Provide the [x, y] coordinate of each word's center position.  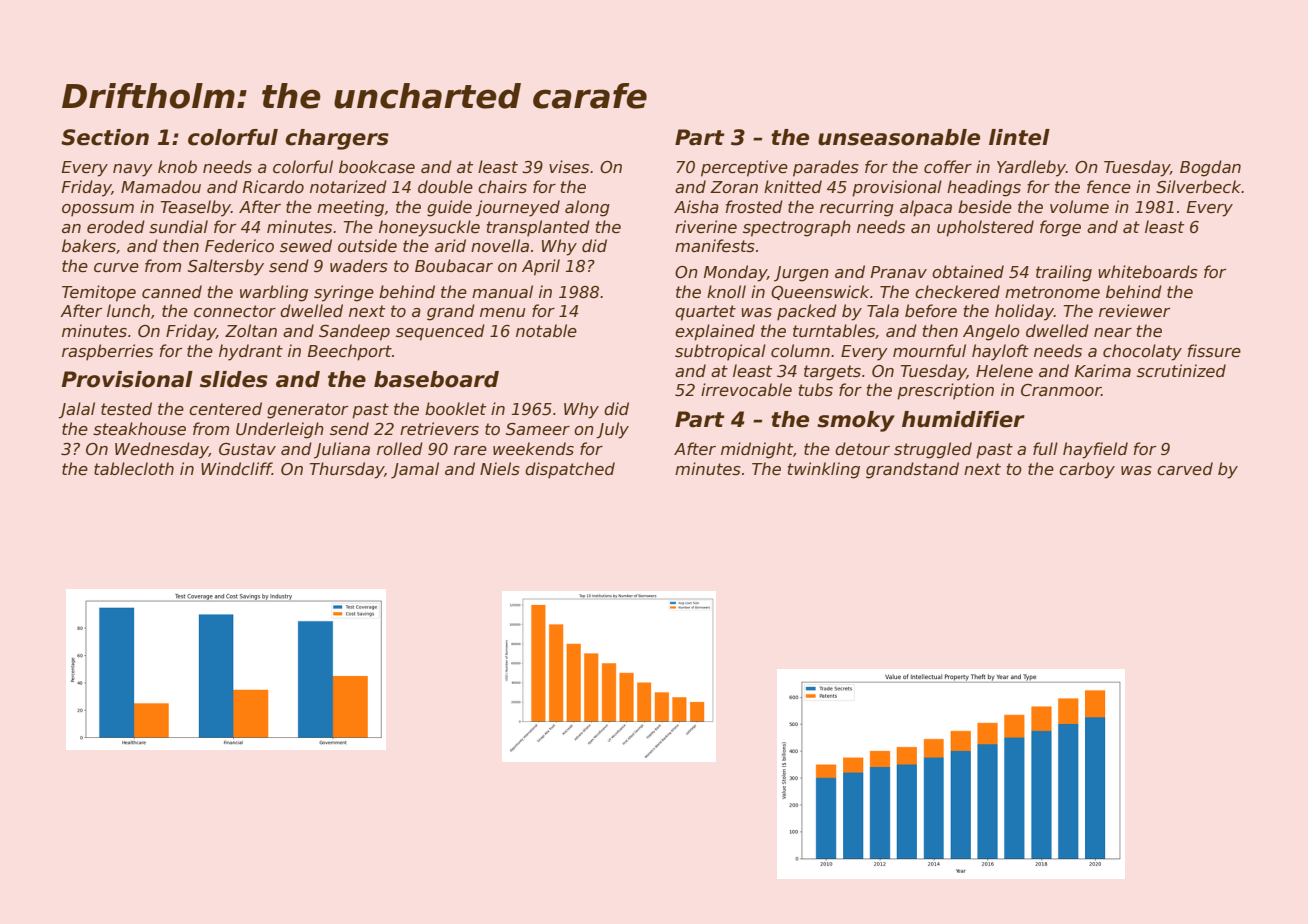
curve [116, 268]
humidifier [963, 419]
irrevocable [746, 390]
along [587, 208]
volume [1079, 206]
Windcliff [236, 469]
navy [133, 170]
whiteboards [1148, 272]
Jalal [76, 410]
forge [1060, 228]
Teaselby [196, 208]
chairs [502, 187]
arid [450, 245]
